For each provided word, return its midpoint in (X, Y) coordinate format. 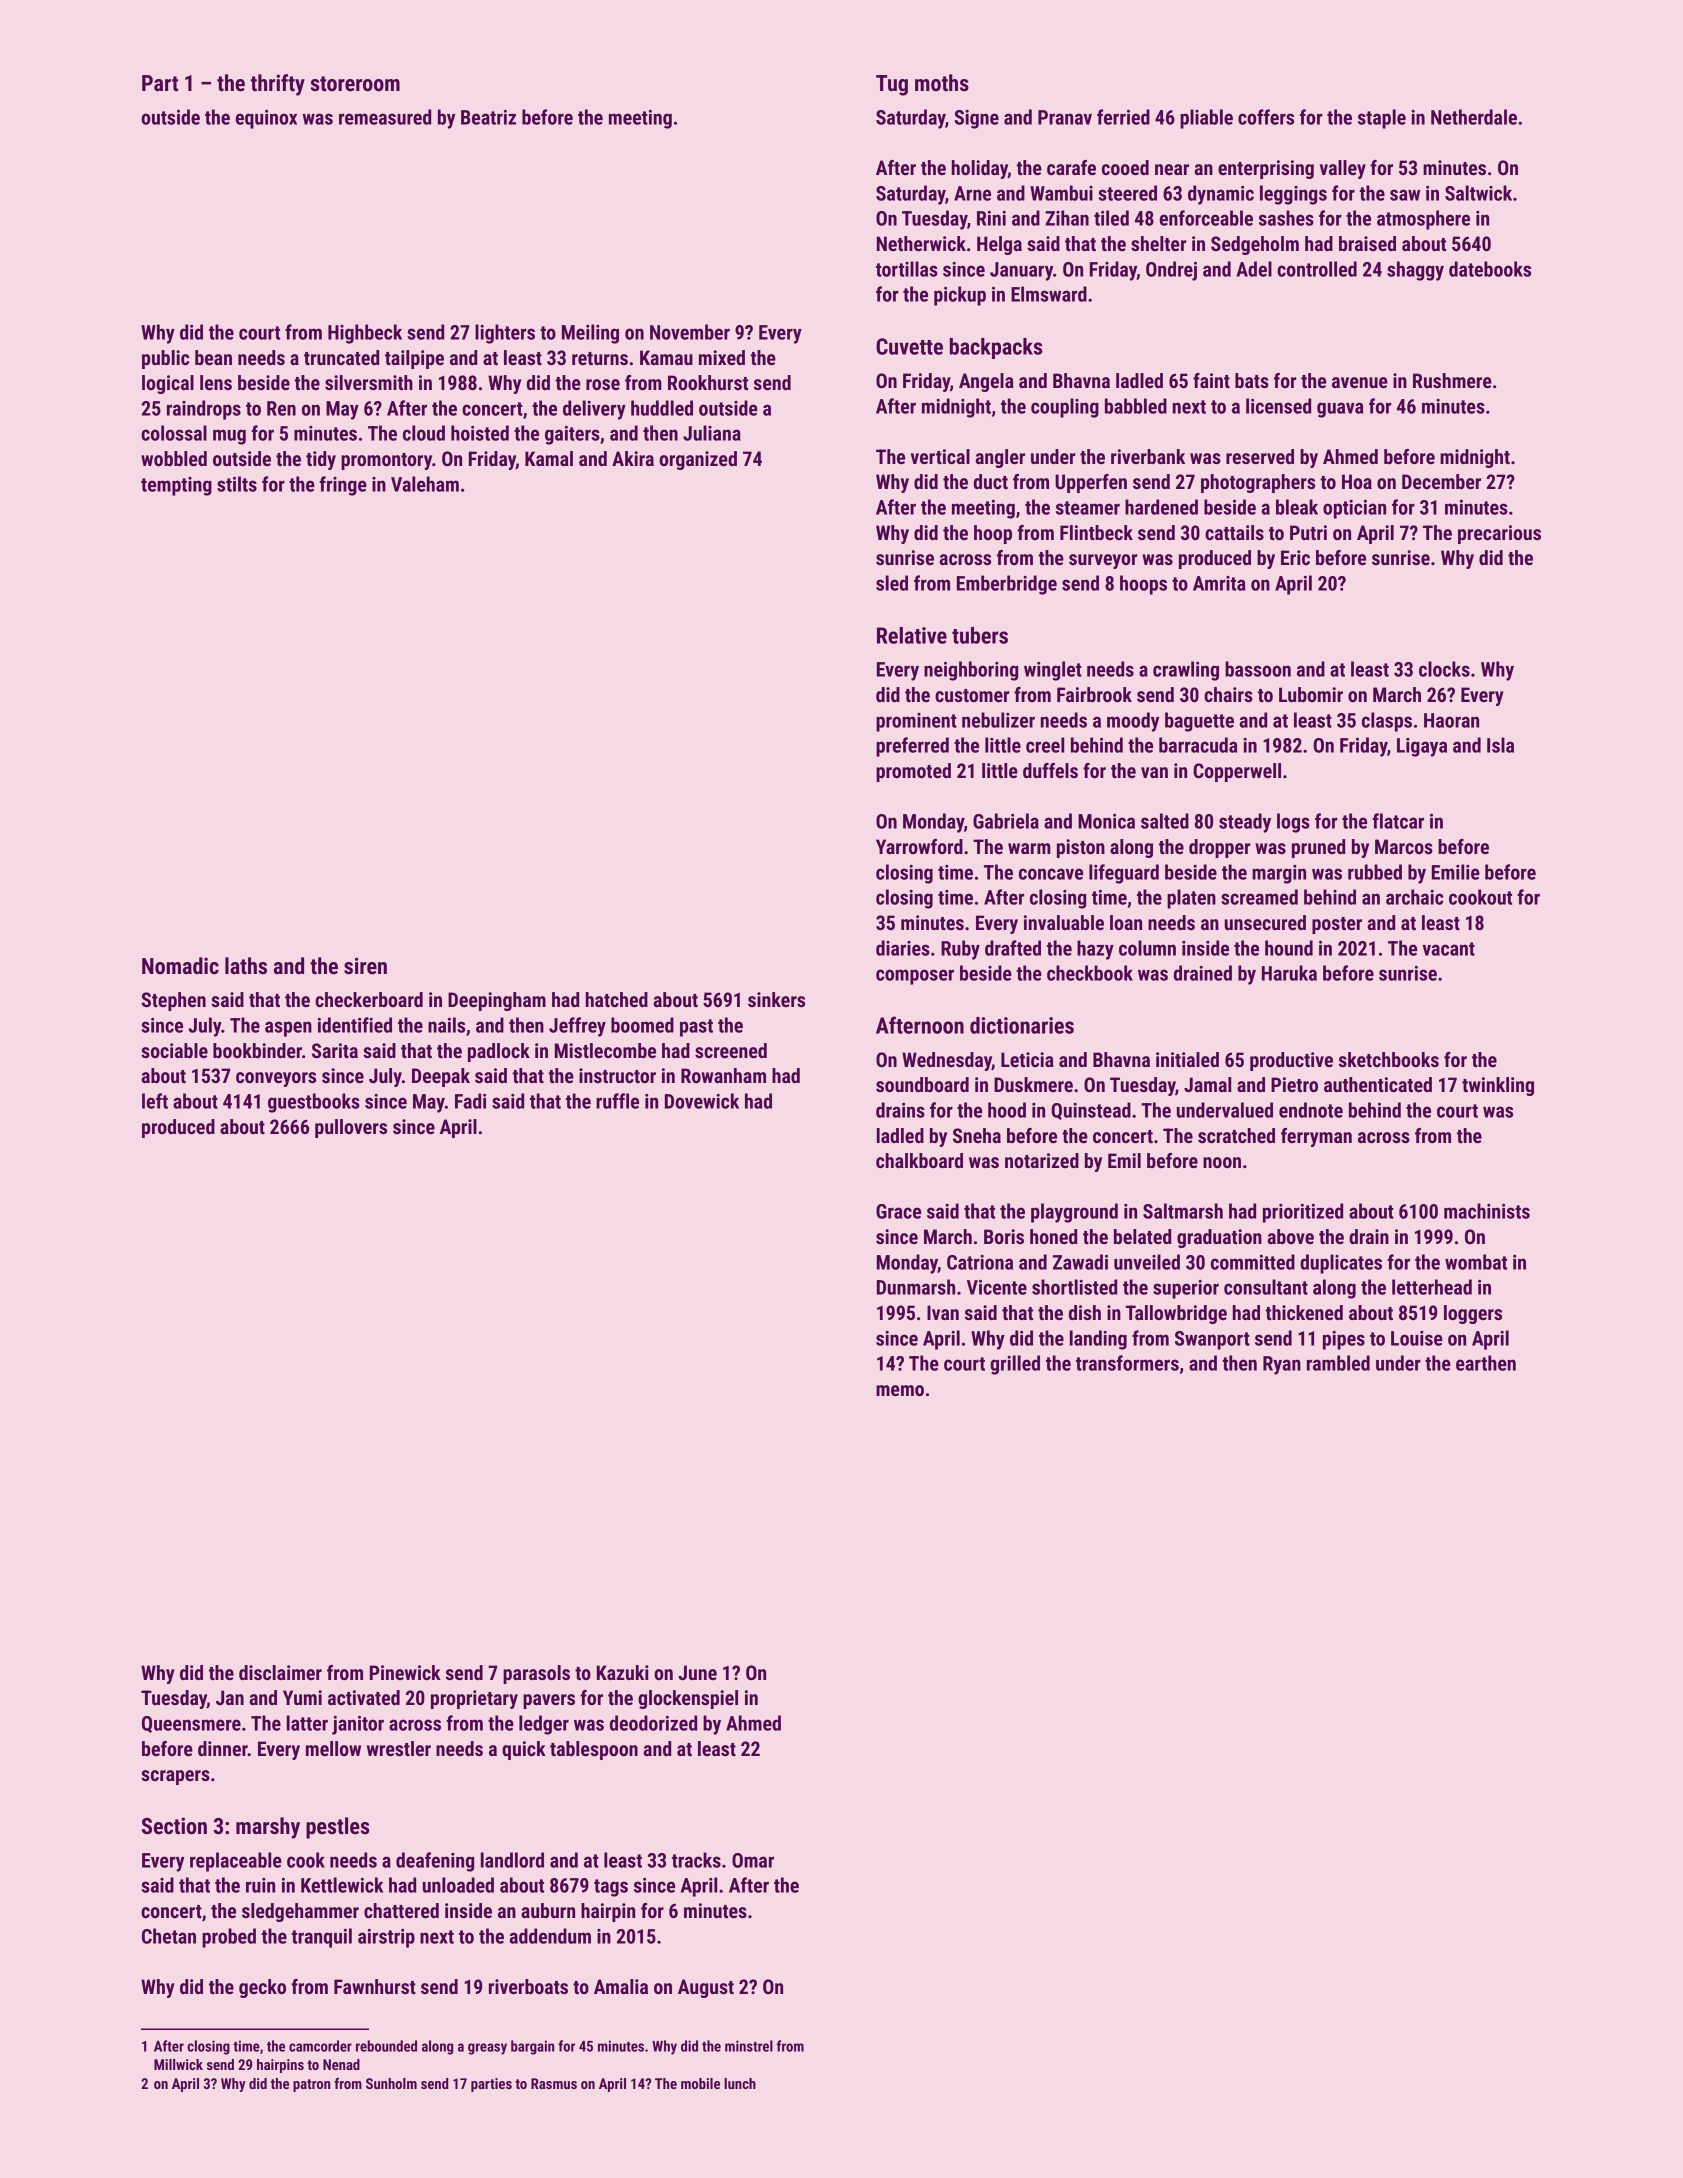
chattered (401, 1910)
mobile (700, 2083)
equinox (266, 119)
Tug (892, 85)
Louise (1417, 1338)
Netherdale (1474, 117)
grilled (1015, 1365)
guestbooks (314, 1103)
